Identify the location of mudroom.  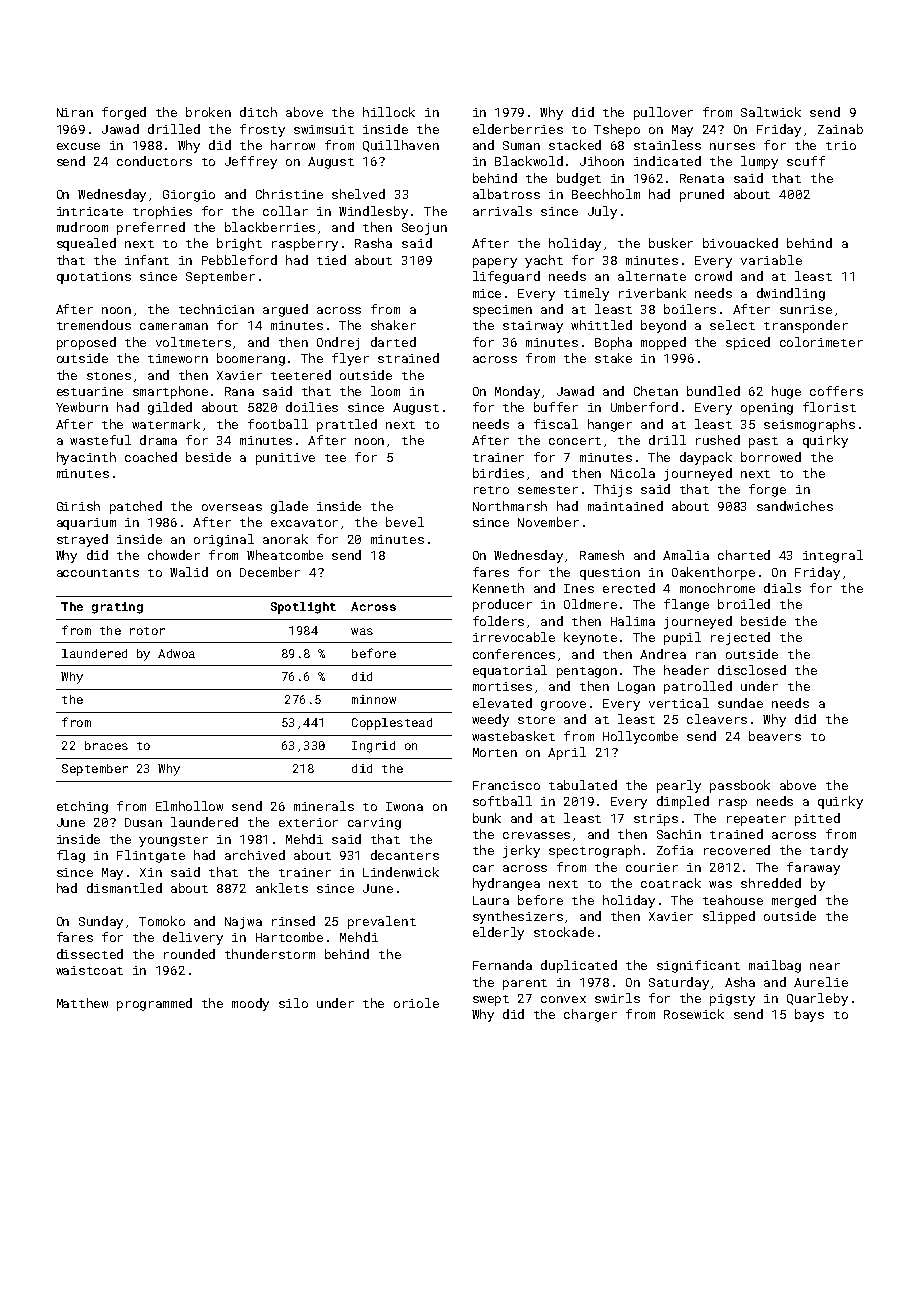
(82, 227).
